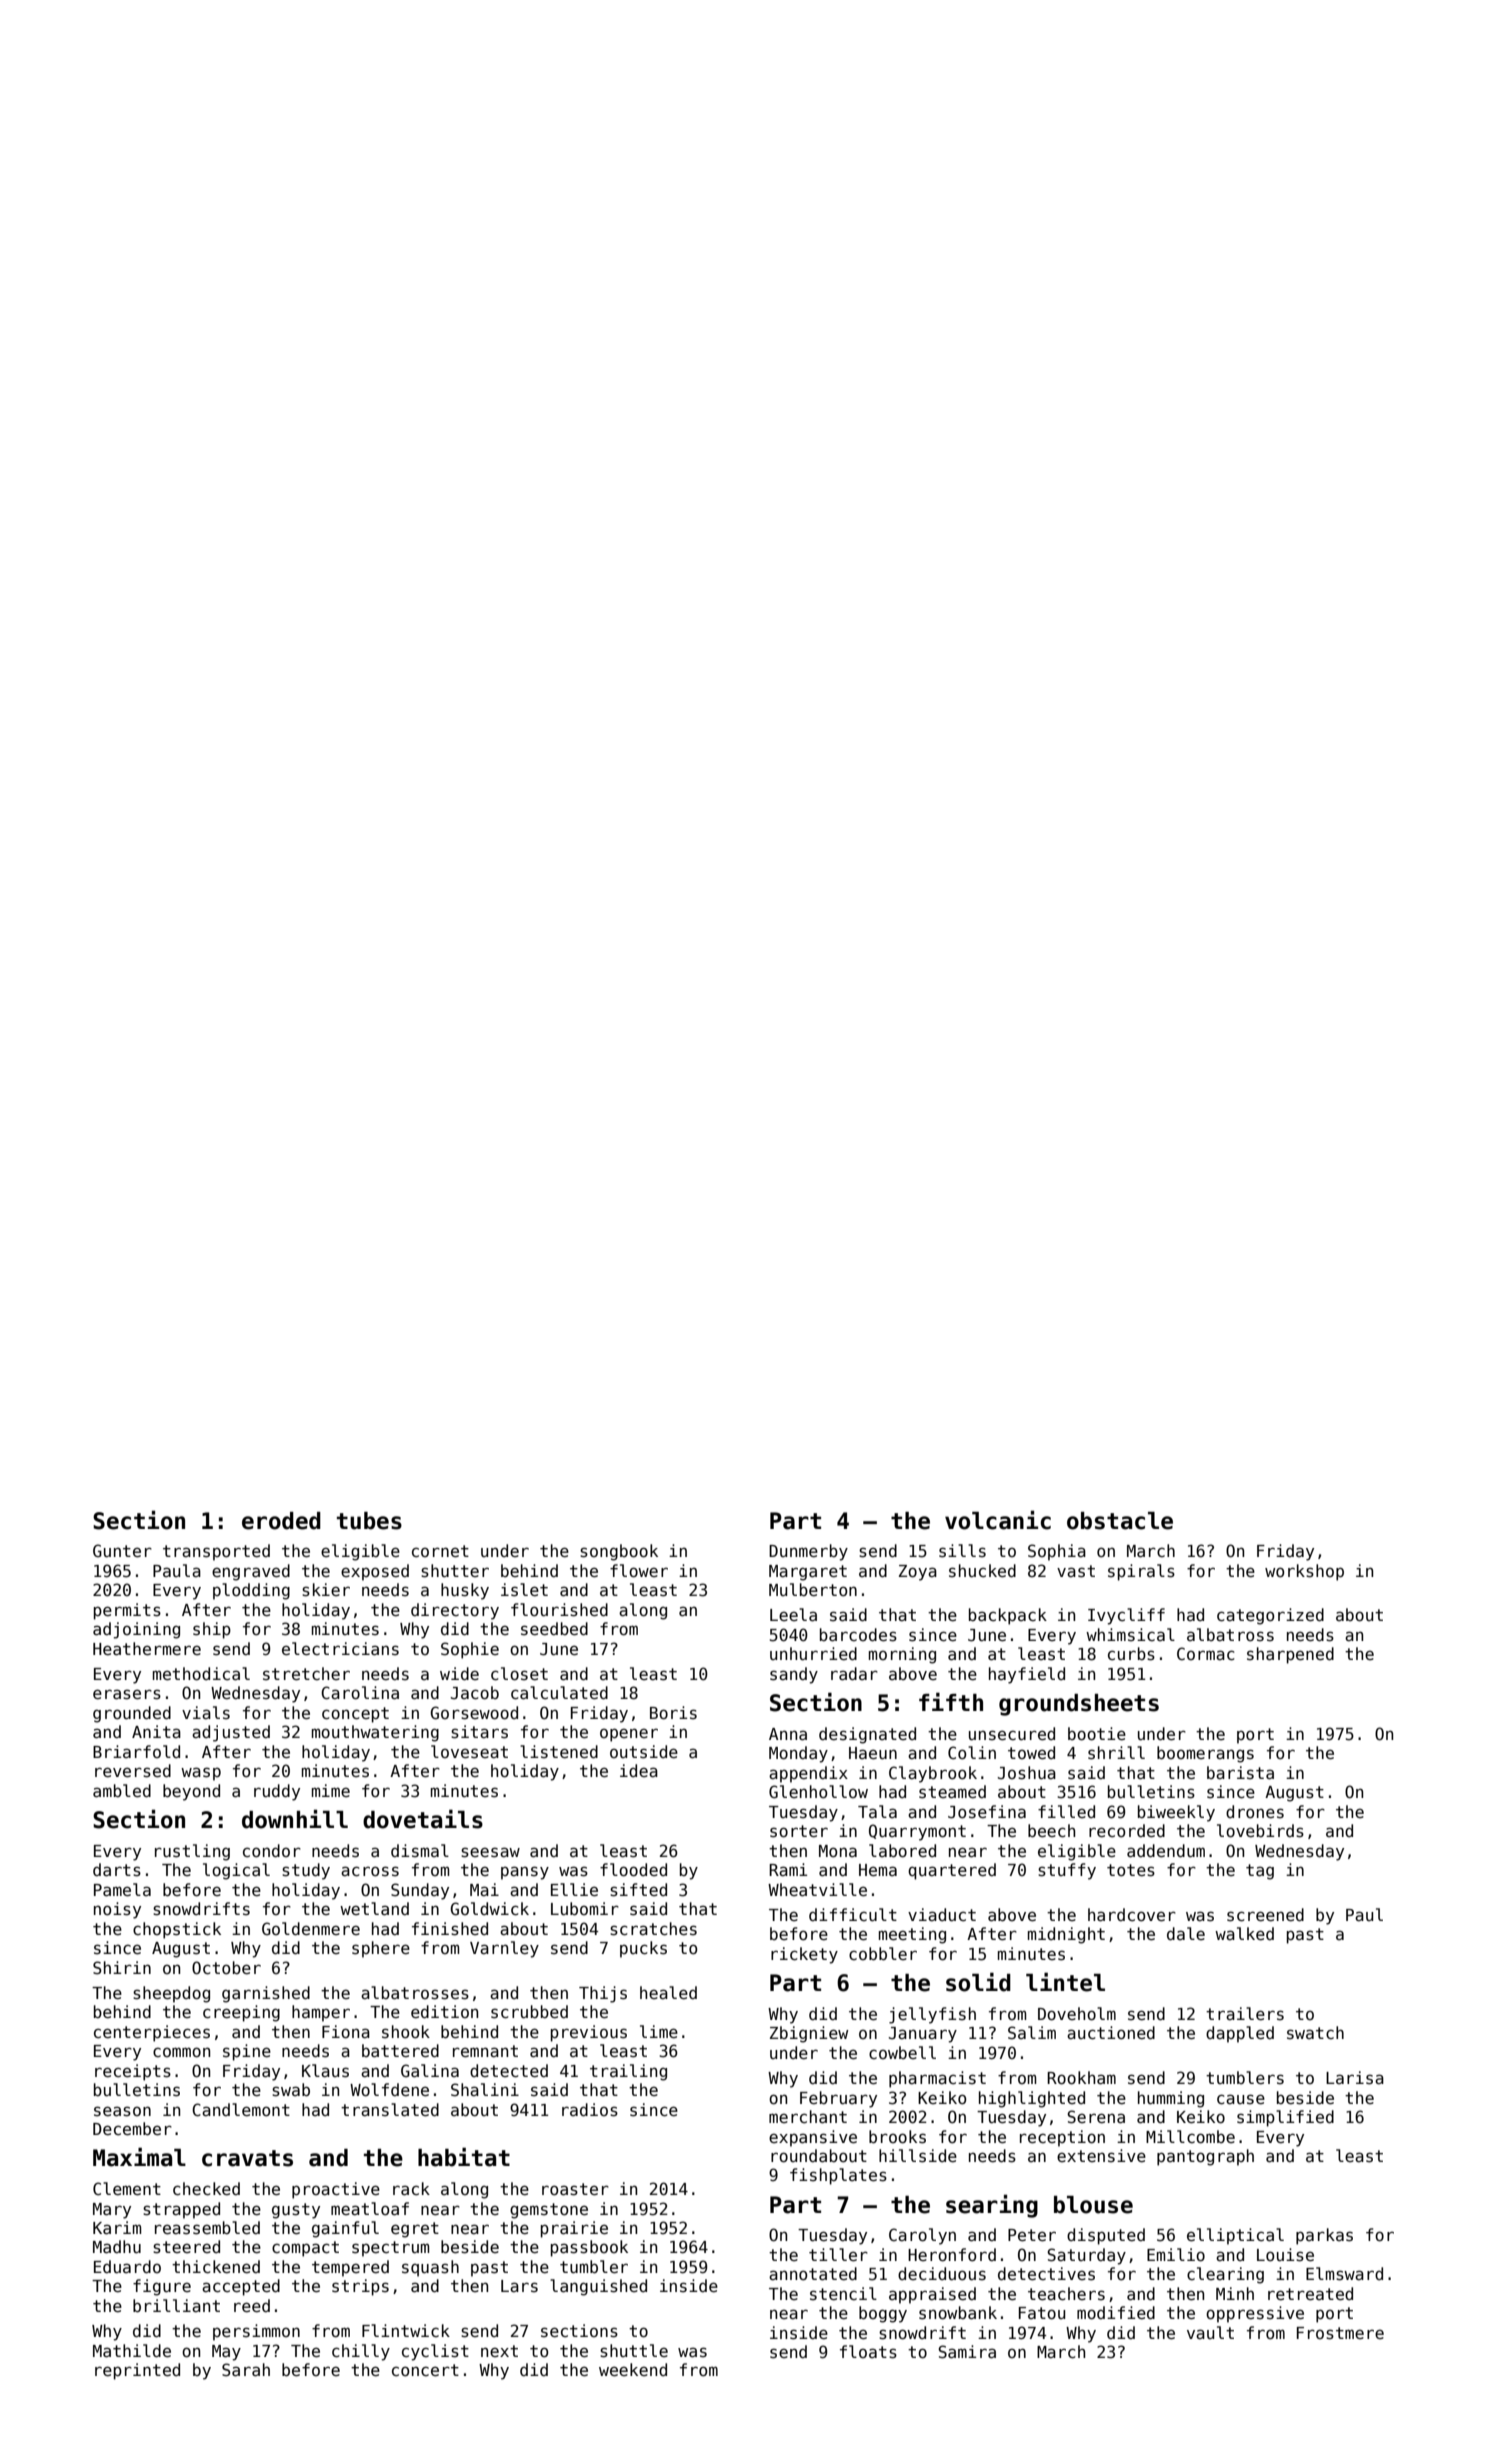 This screenshot has height=2464, width=1496. Describe the element at coordinates (1130, 1635) in the screenshot. I see `whimsical` at that location.
